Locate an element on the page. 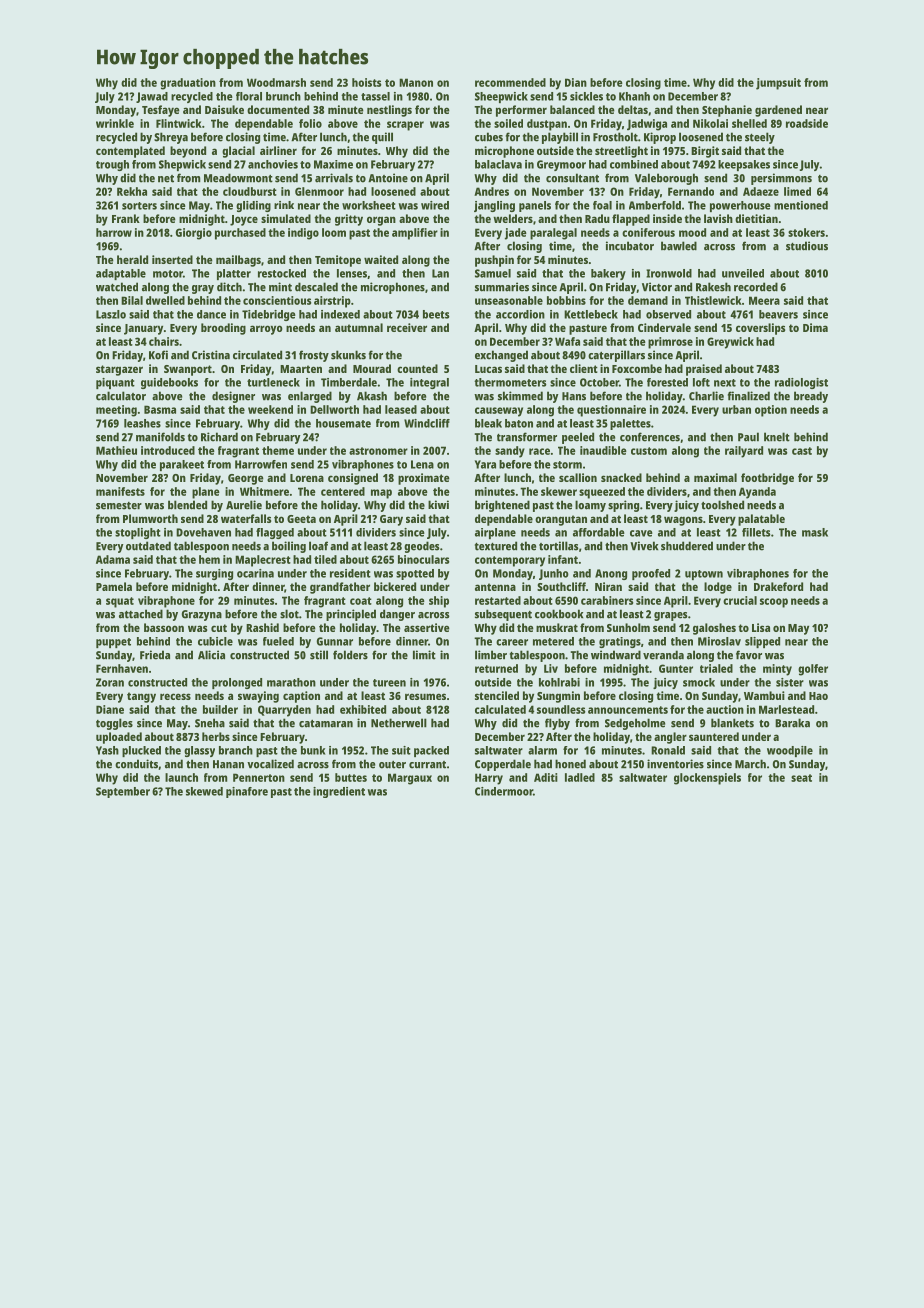  Jawad is located at coordinates (152, 97).
